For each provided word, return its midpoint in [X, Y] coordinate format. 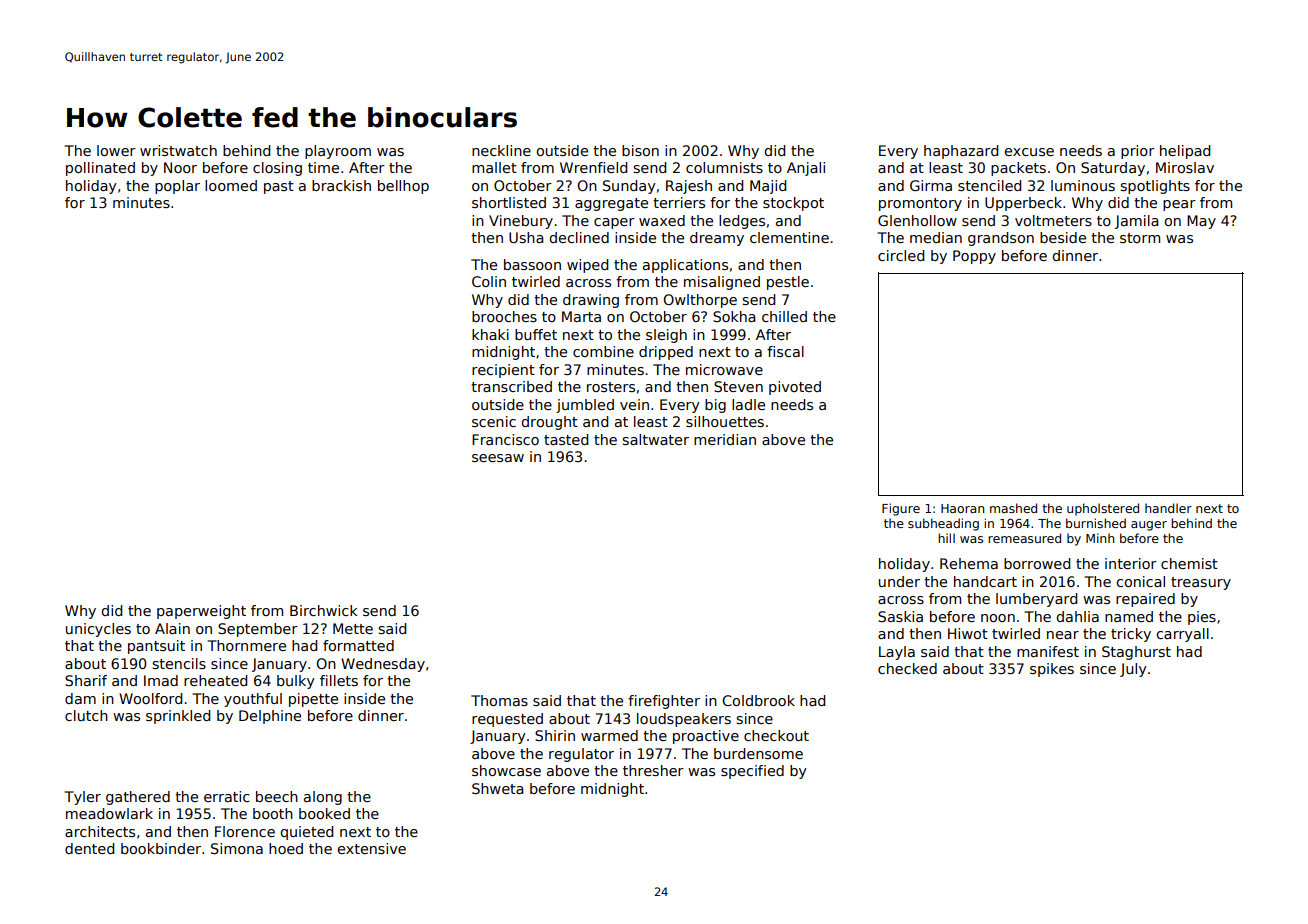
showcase [506, 770]
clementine [789, 237]
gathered [138, 798]
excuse [1029, 152]
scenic [494, 421]
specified [752, 772]
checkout [776, 735]
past [279, 187]
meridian [725, 439]
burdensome [758, 753]
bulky [296, 682]
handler [1168, 508]
